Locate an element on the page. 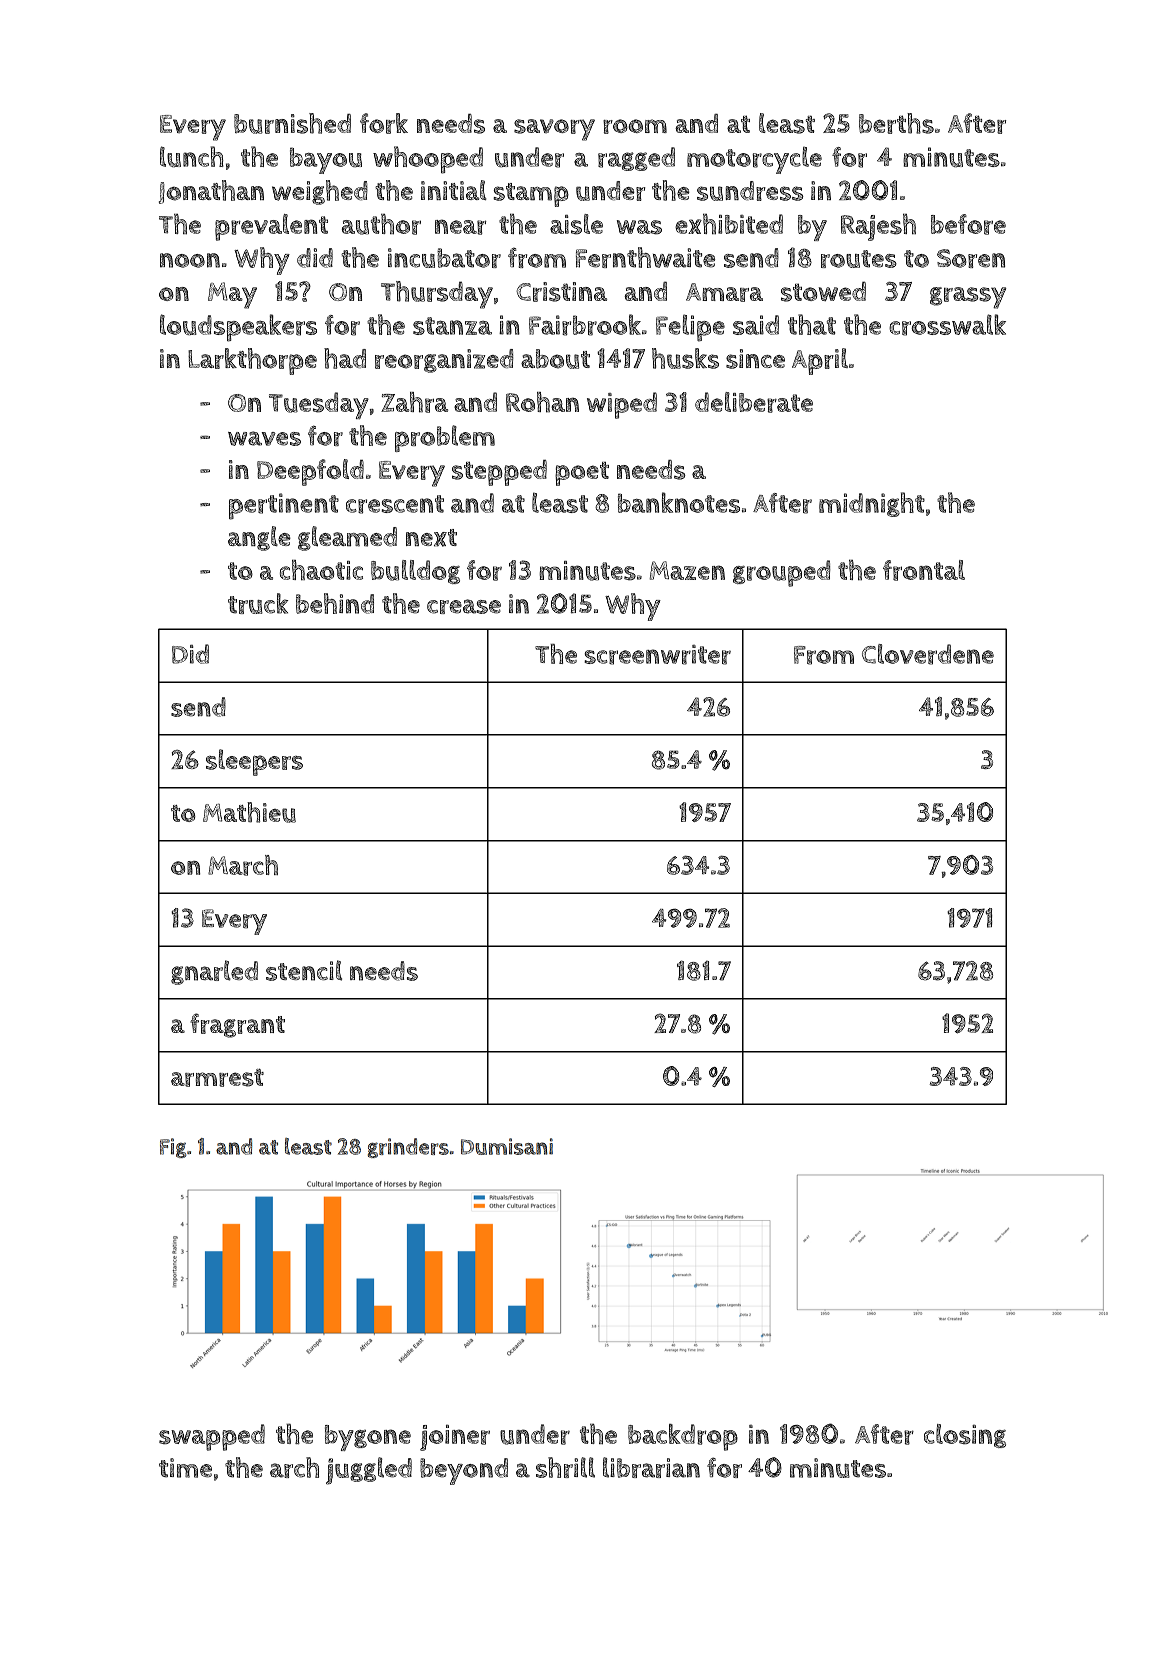 The width and height of the image is (1165, 1654). lunch is located at coordinates (192, 157).
